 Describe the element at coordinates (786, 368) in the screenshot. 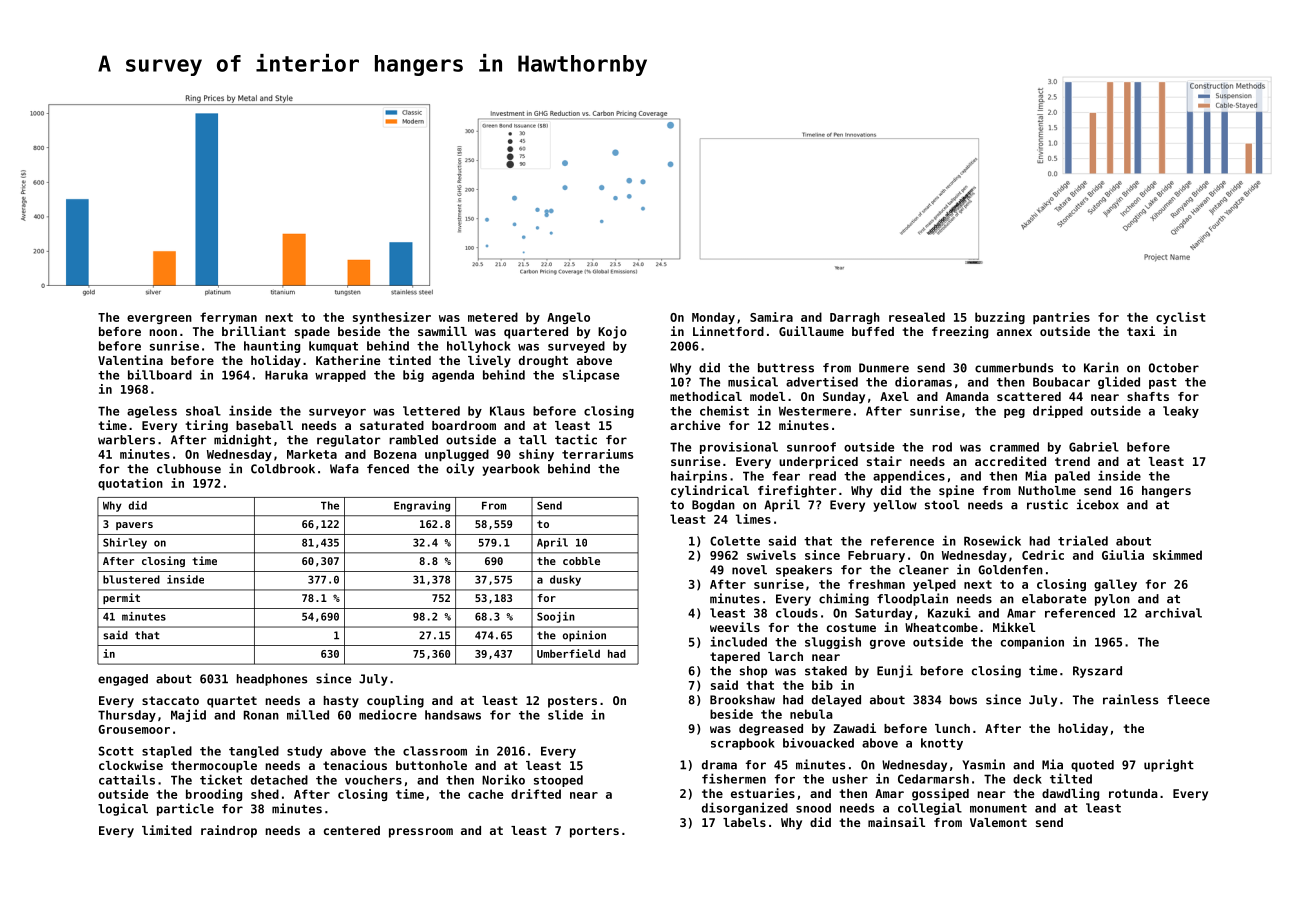

I see `buttress` at that location.
